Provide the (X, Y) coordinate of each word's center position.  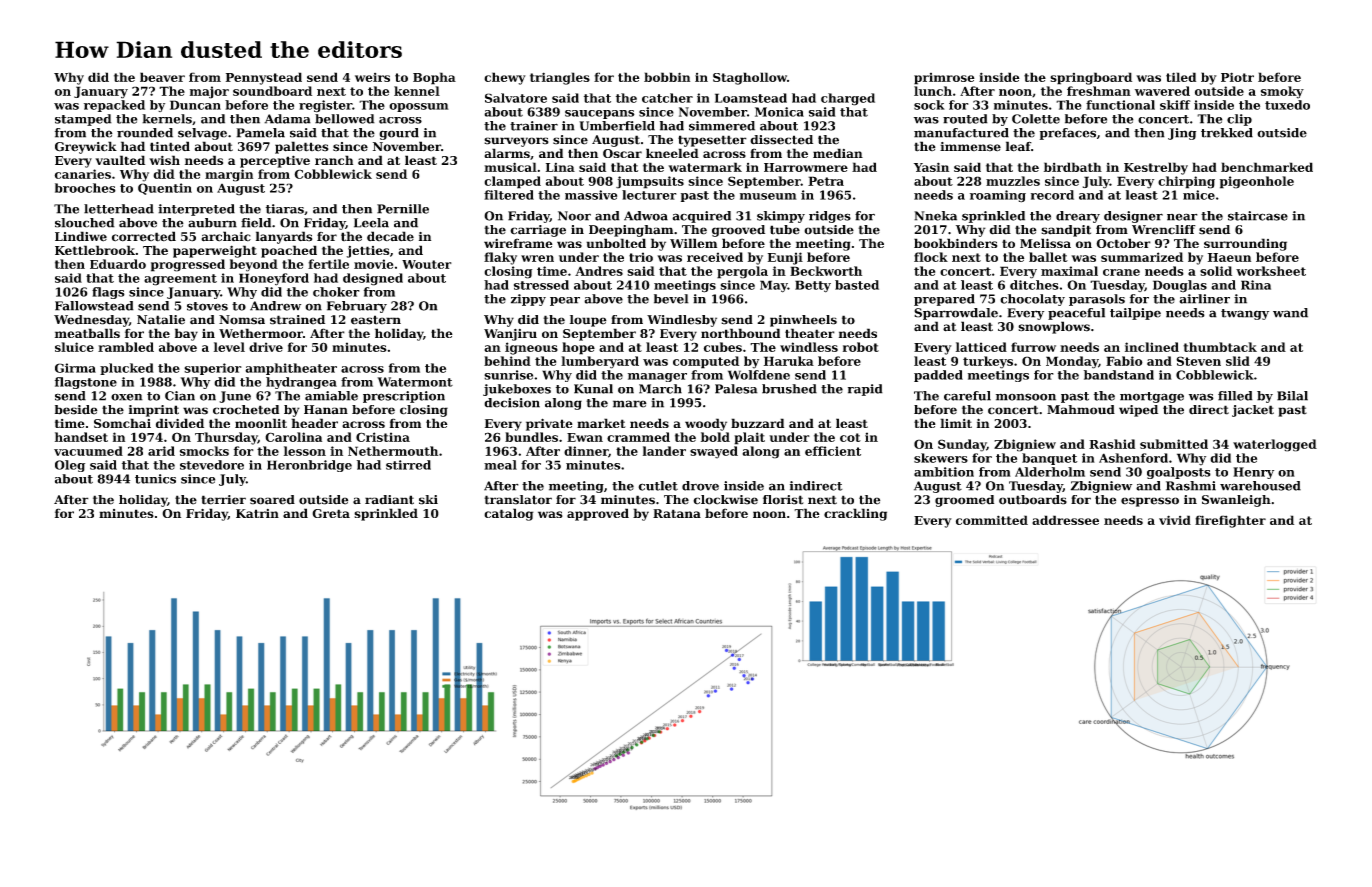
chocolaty (1032, 300)
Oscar (622, 153)
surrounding (1245, 244)
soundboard (272, 91)
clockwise (725, 500)
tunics (155, 479)
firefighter (1230, 521)
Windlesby (682, 321)
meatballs (87, 333)
